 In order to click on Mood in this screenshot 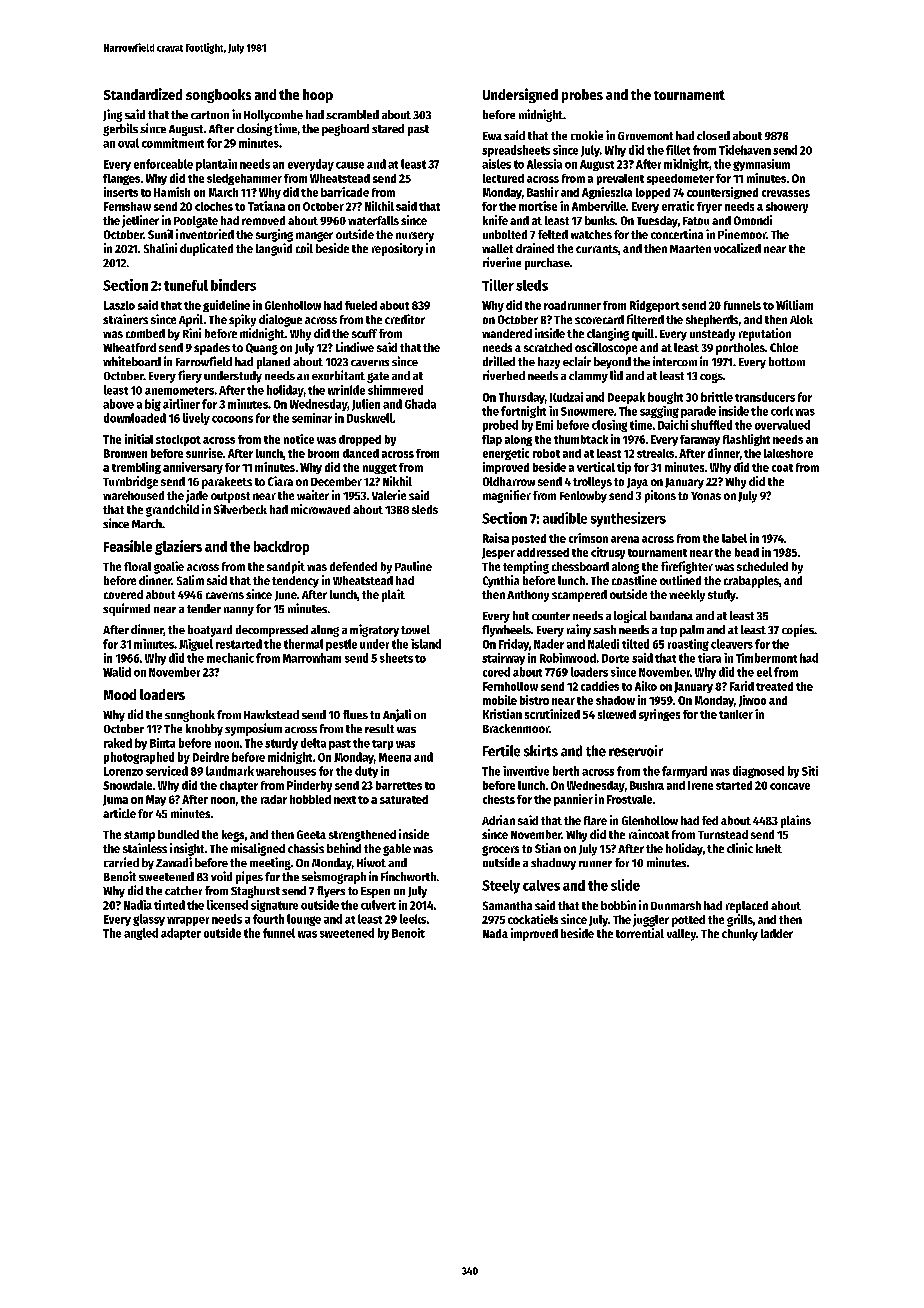, I will do `click(120, 694)`.
